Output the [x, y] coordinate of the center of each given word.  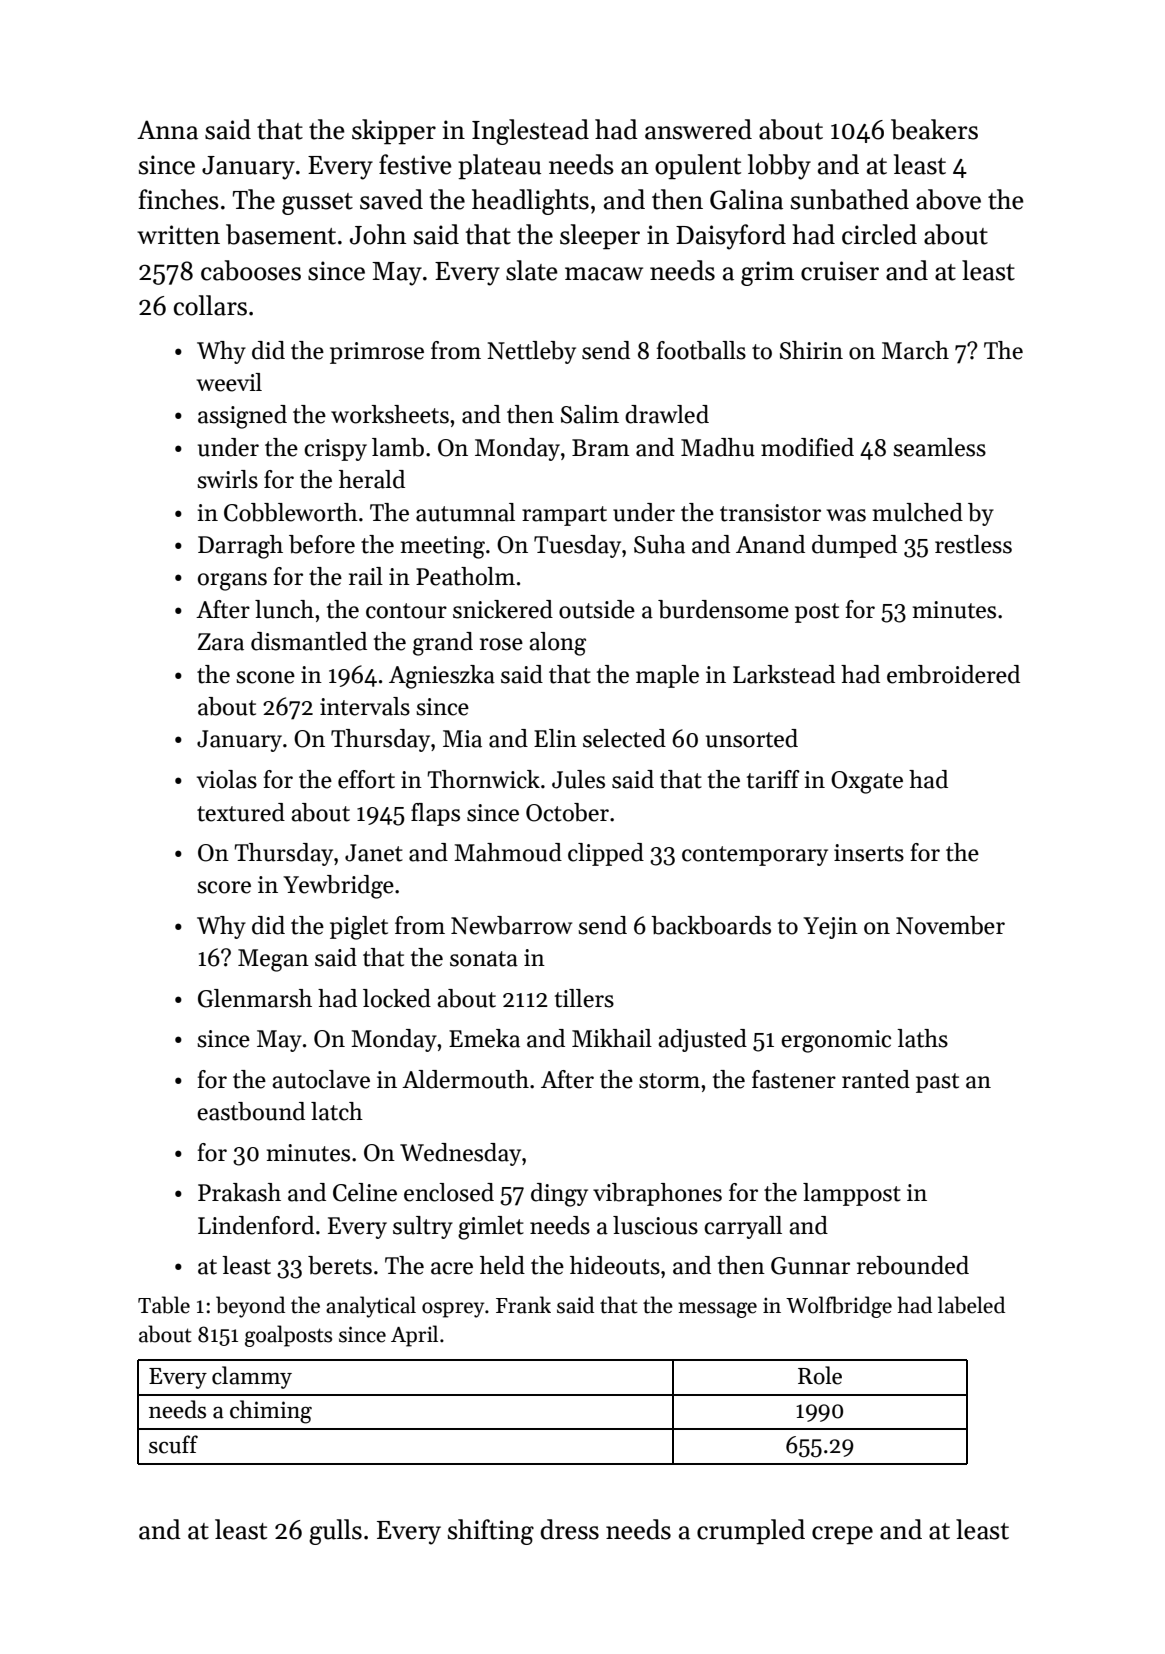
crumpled [751, 1532]
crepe [842, 1535]
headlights [530, 202]
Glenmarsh [255, 998]
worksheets [390, 414]
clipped [606, 854]
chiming [271, 1412]
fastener [794, 1079]
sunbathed [850, 199]
